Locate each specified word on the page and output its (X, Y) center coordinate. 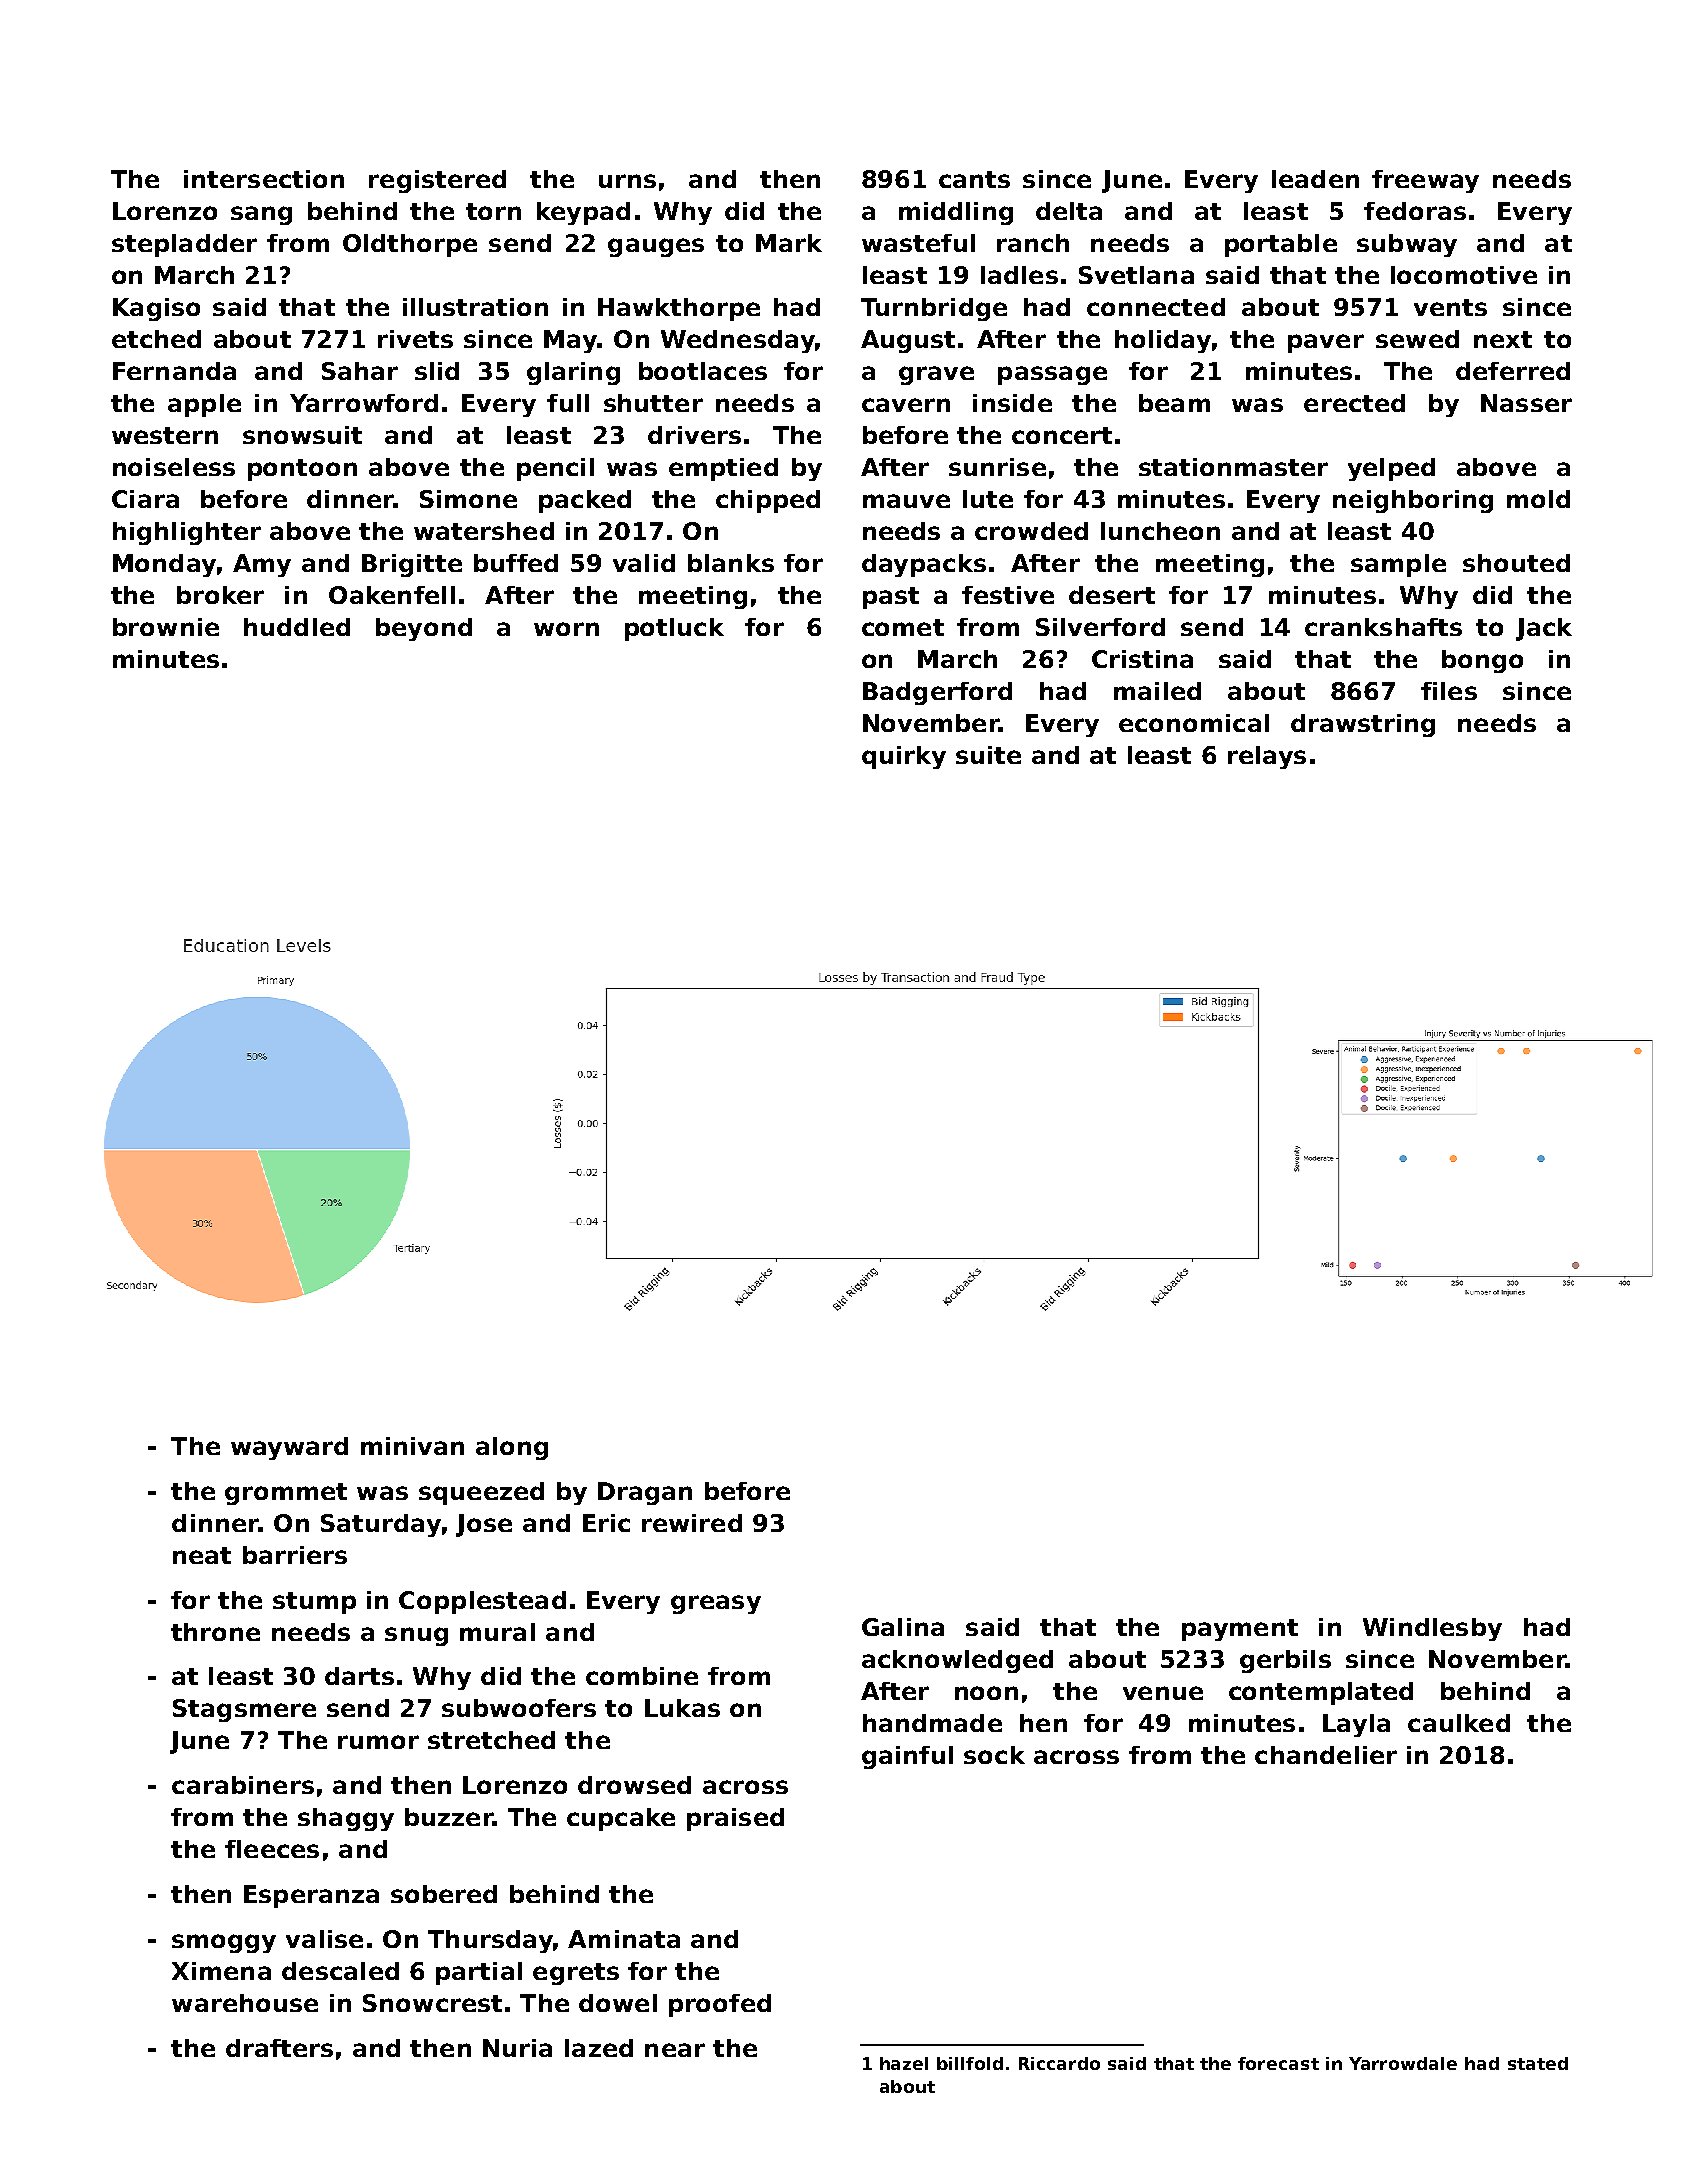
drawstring (1363, 725)
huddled (297, 627)
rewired (692, 1523)
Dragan (645, 1493)
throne (215, 1632)
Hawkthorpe (679, 309)
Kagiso (156, 309)
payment (1240, 1630)
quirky (904, 757)
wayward (289, 1448)
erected (1354, 403)
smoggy (224, 1943)
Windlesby (1432, 1629)
